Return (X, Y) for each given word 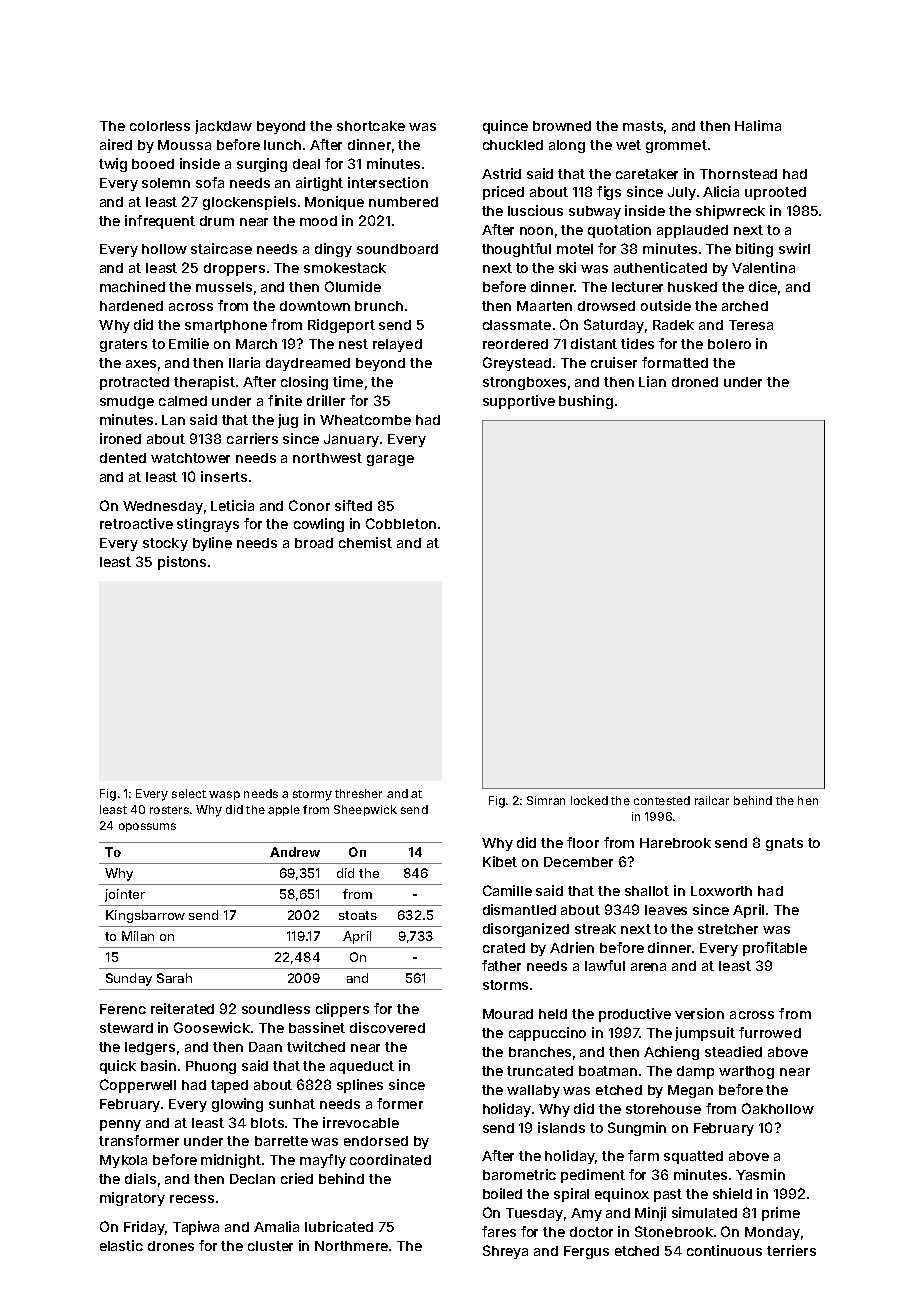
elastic (121, 1245)
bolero (729, 344)
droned (695, 382)
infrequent (160, 222)
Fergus (586, 1252)
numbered (403, 202)
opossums (147, 827)
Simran (546, 800)
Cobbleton (401, 523)
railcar (712, 800)
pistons (182, 563)
